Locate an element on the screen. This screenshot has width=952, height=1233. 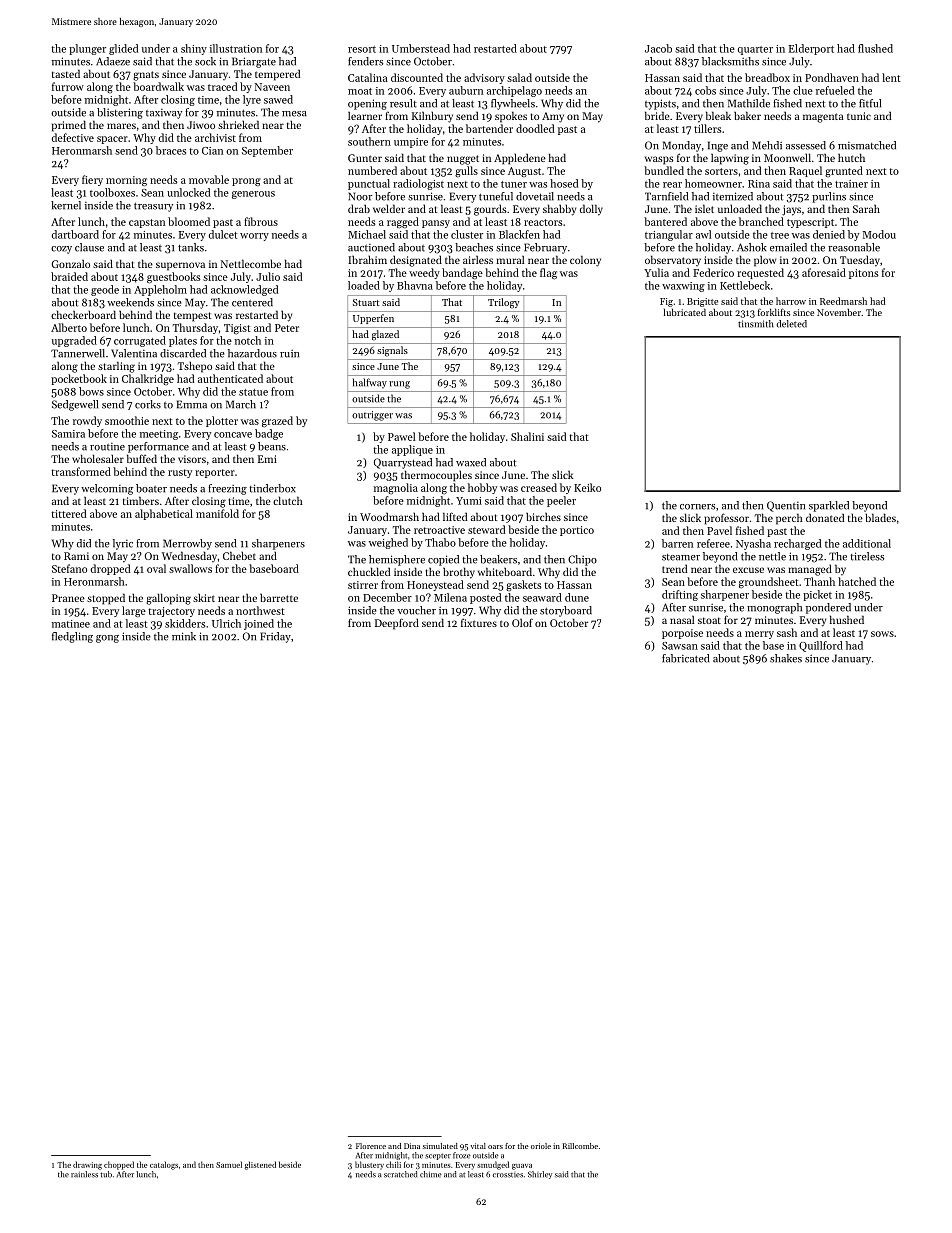
Quentin is located at coordinates (786, 506).
